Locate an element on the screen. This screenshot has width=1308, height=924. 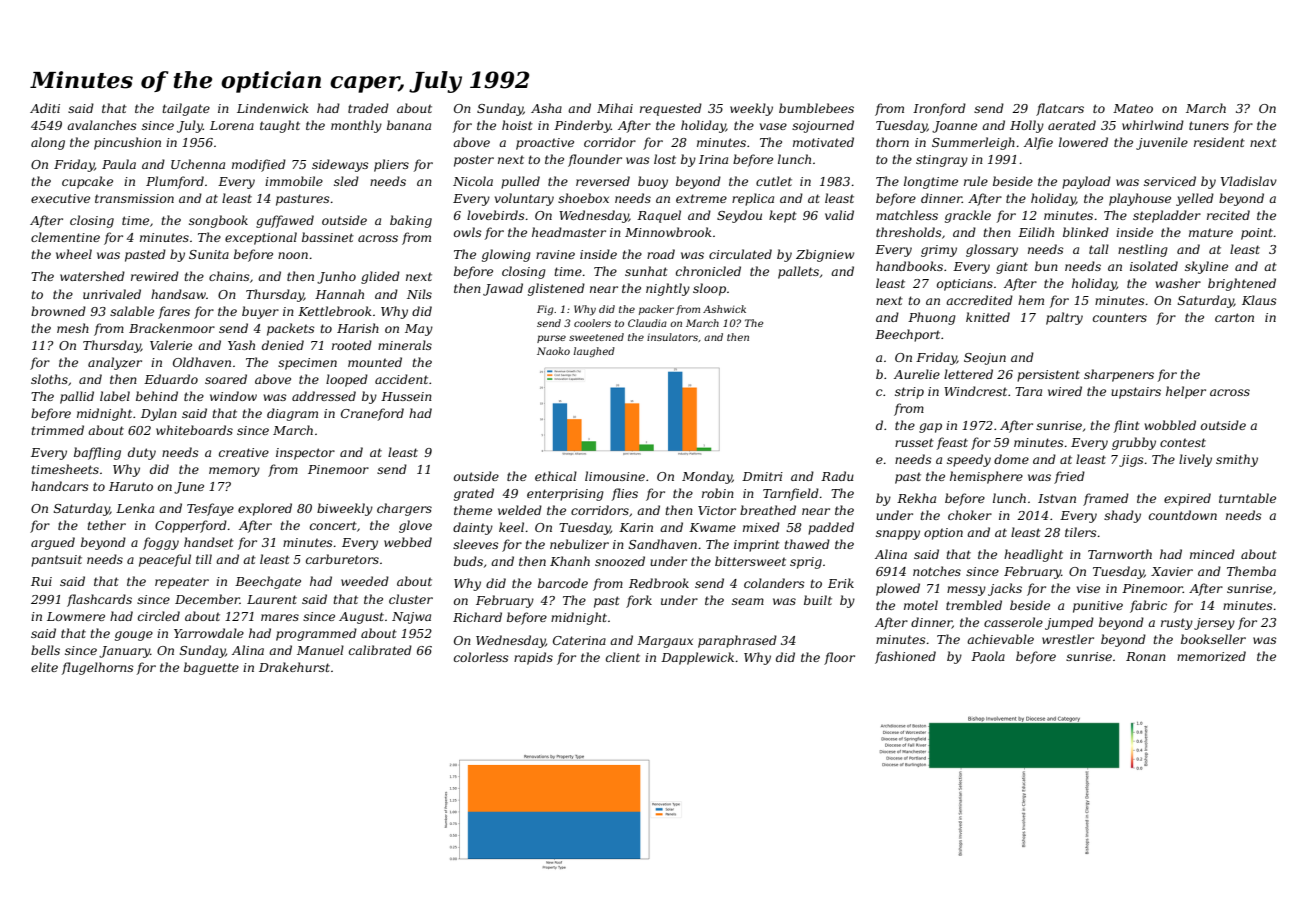
achievable is located at coordinates (1000, 639).
